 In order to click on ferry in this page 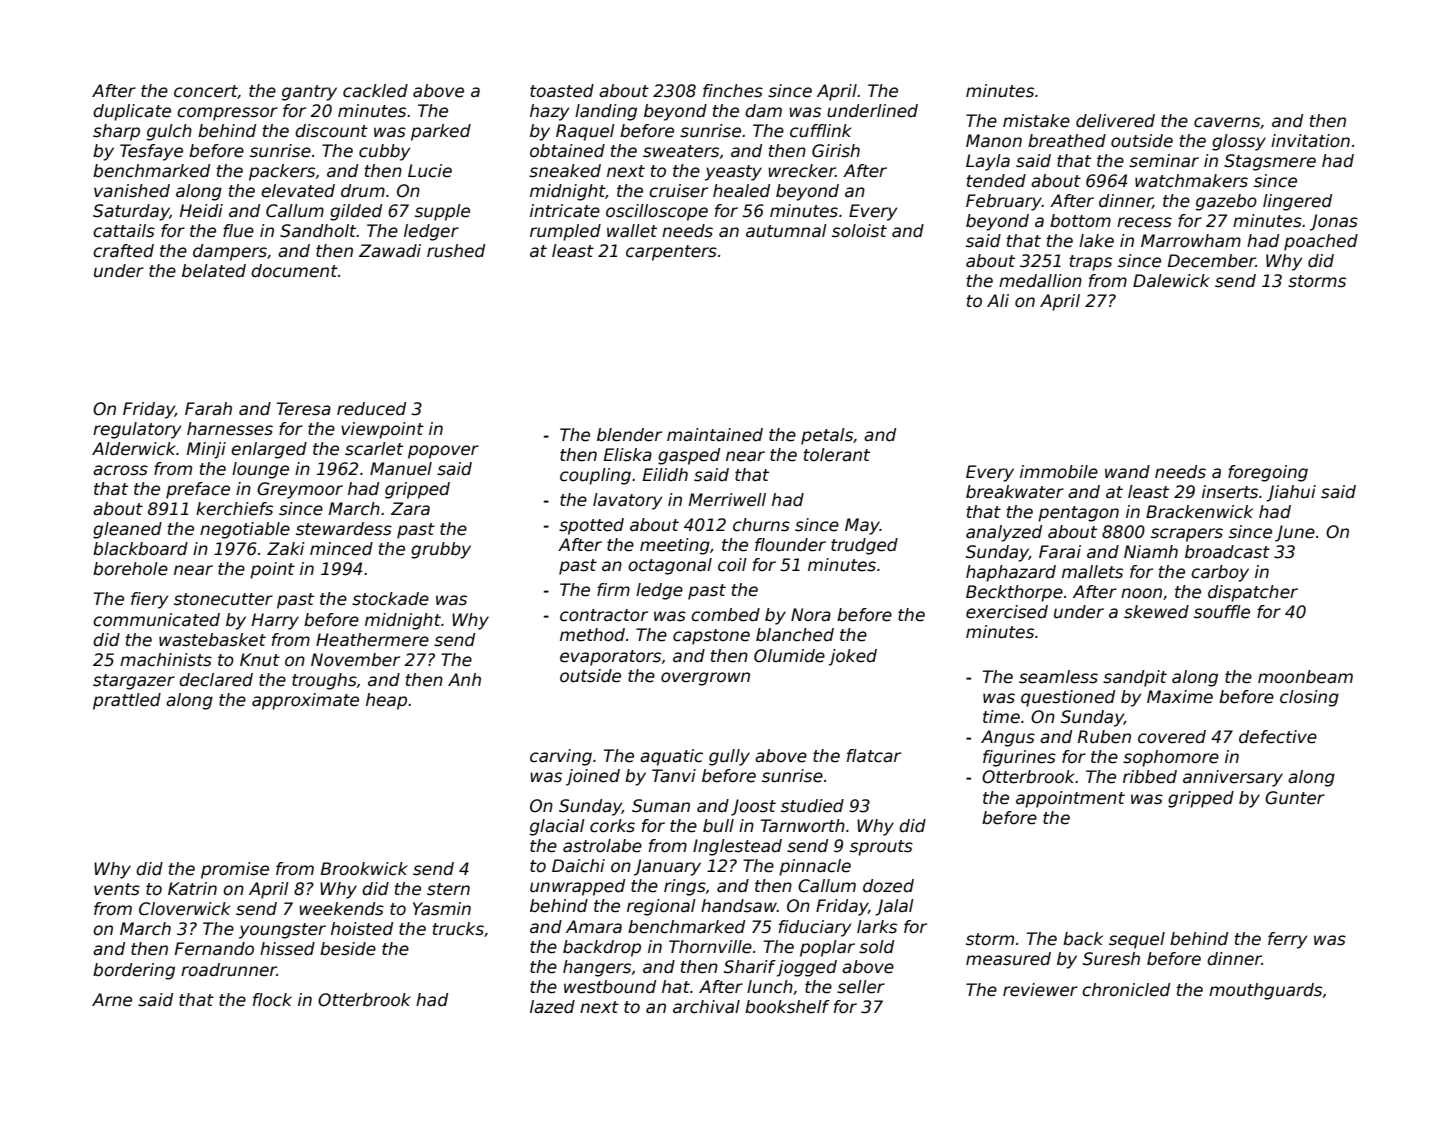, I will do `click(1287, 940)`.
